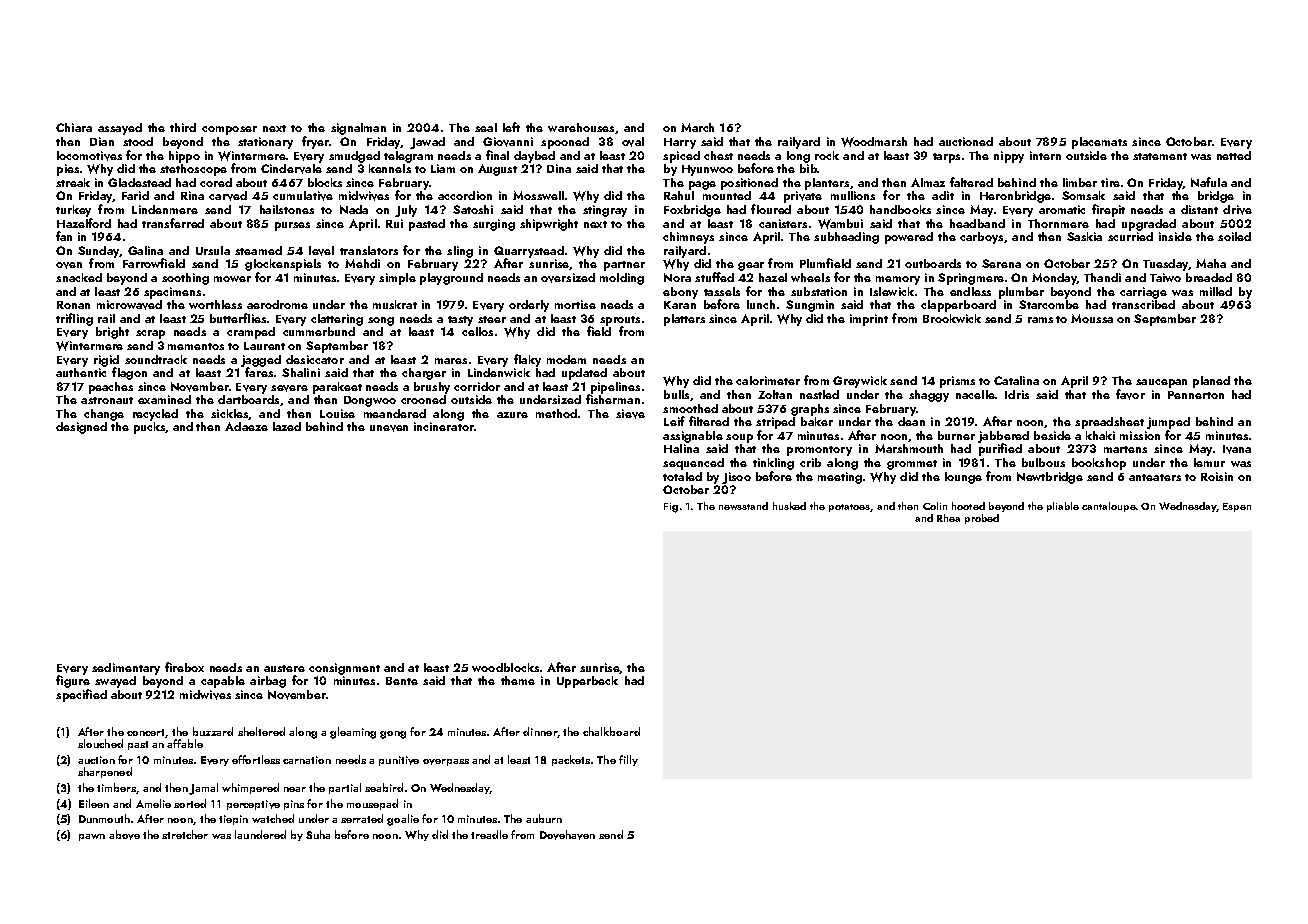  Describe the element at coordinates (981, 238) in the document. I see `carboys` at that location.
